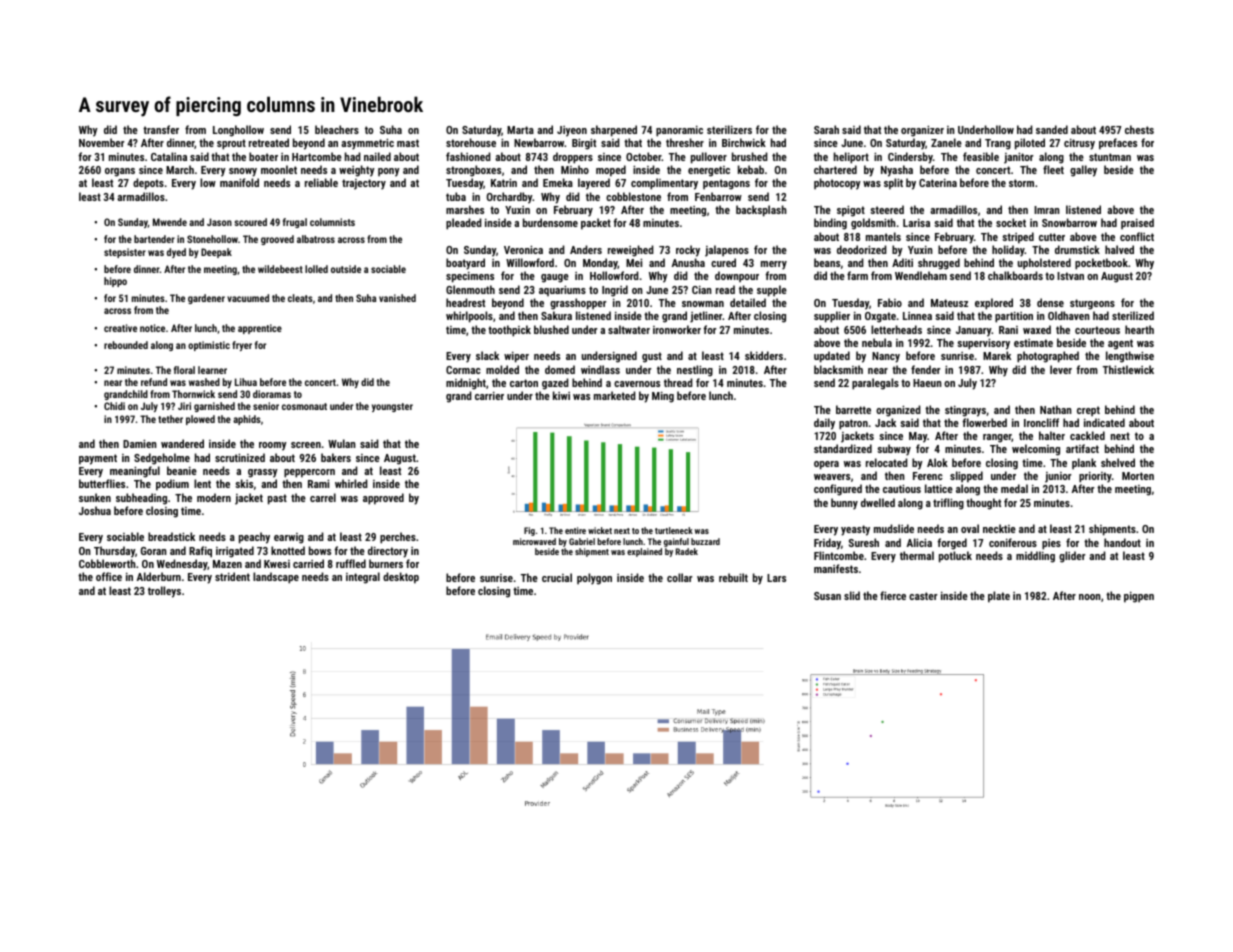 The image size is (1233, 952). What do you see at coordinates (232, 576) in the image?
I see `strident` at bounding box center [232, 576].
